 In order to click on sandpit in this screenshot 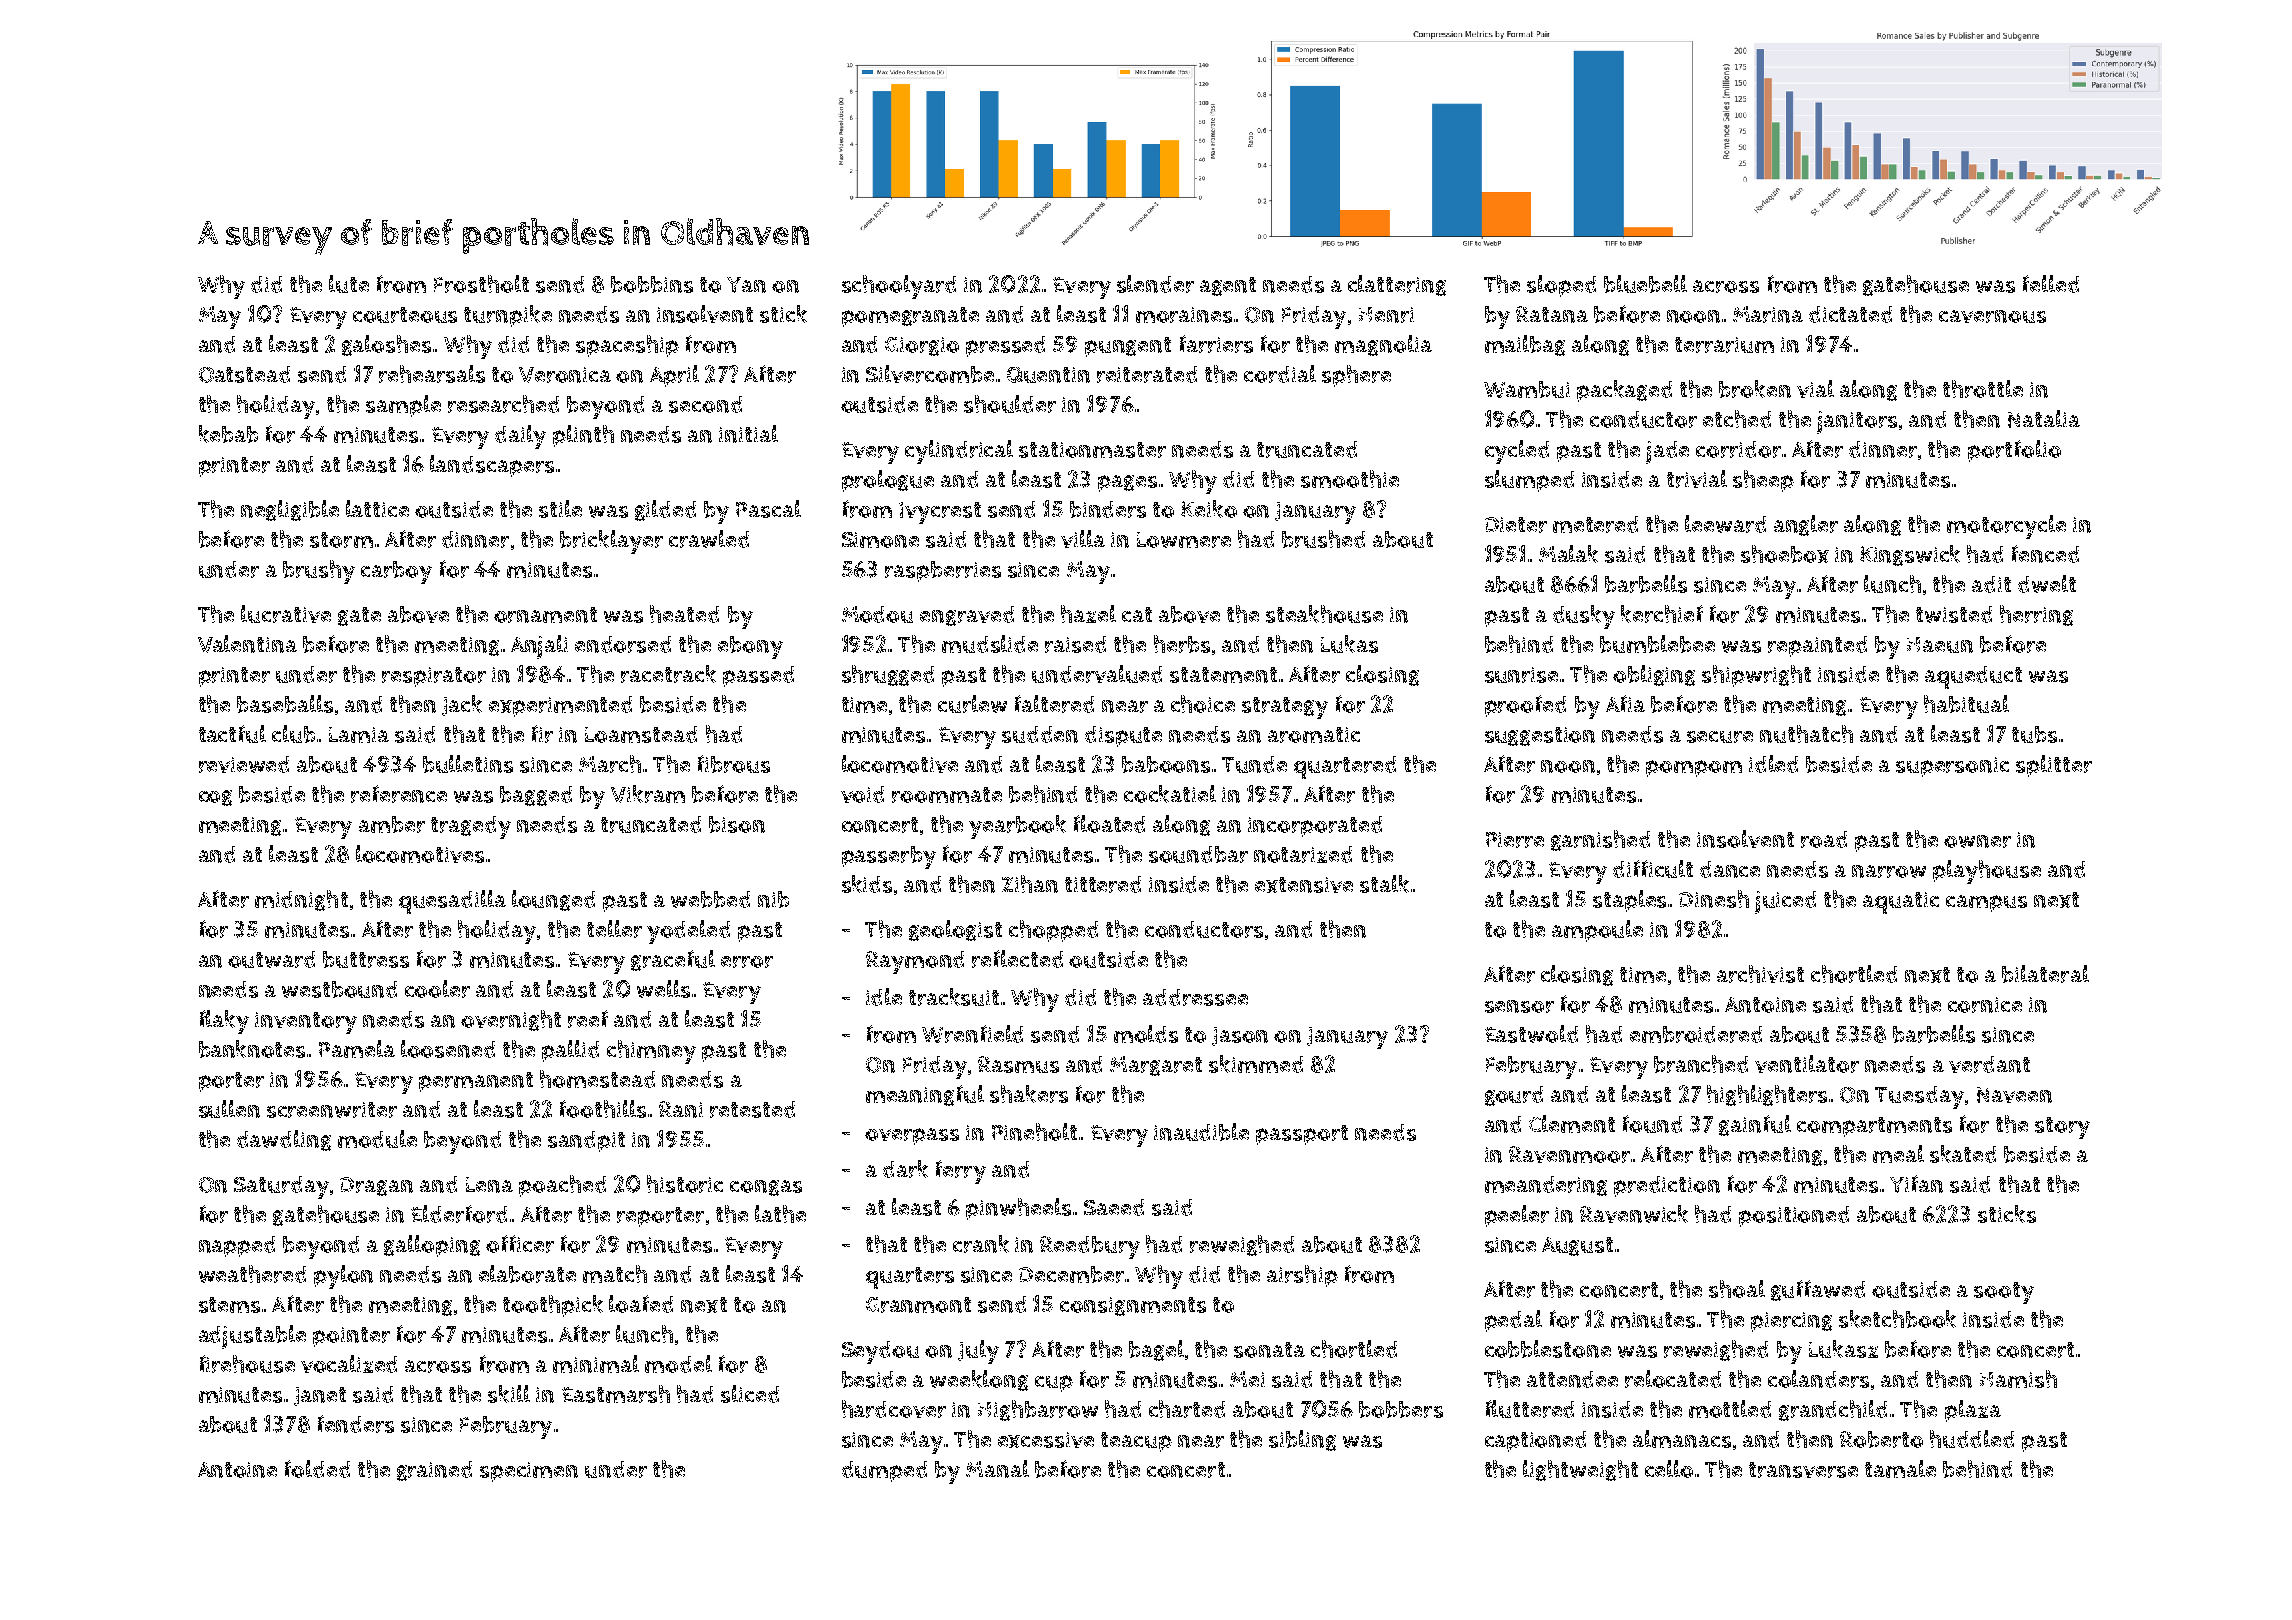, I will do `click(586, 1141)`.
